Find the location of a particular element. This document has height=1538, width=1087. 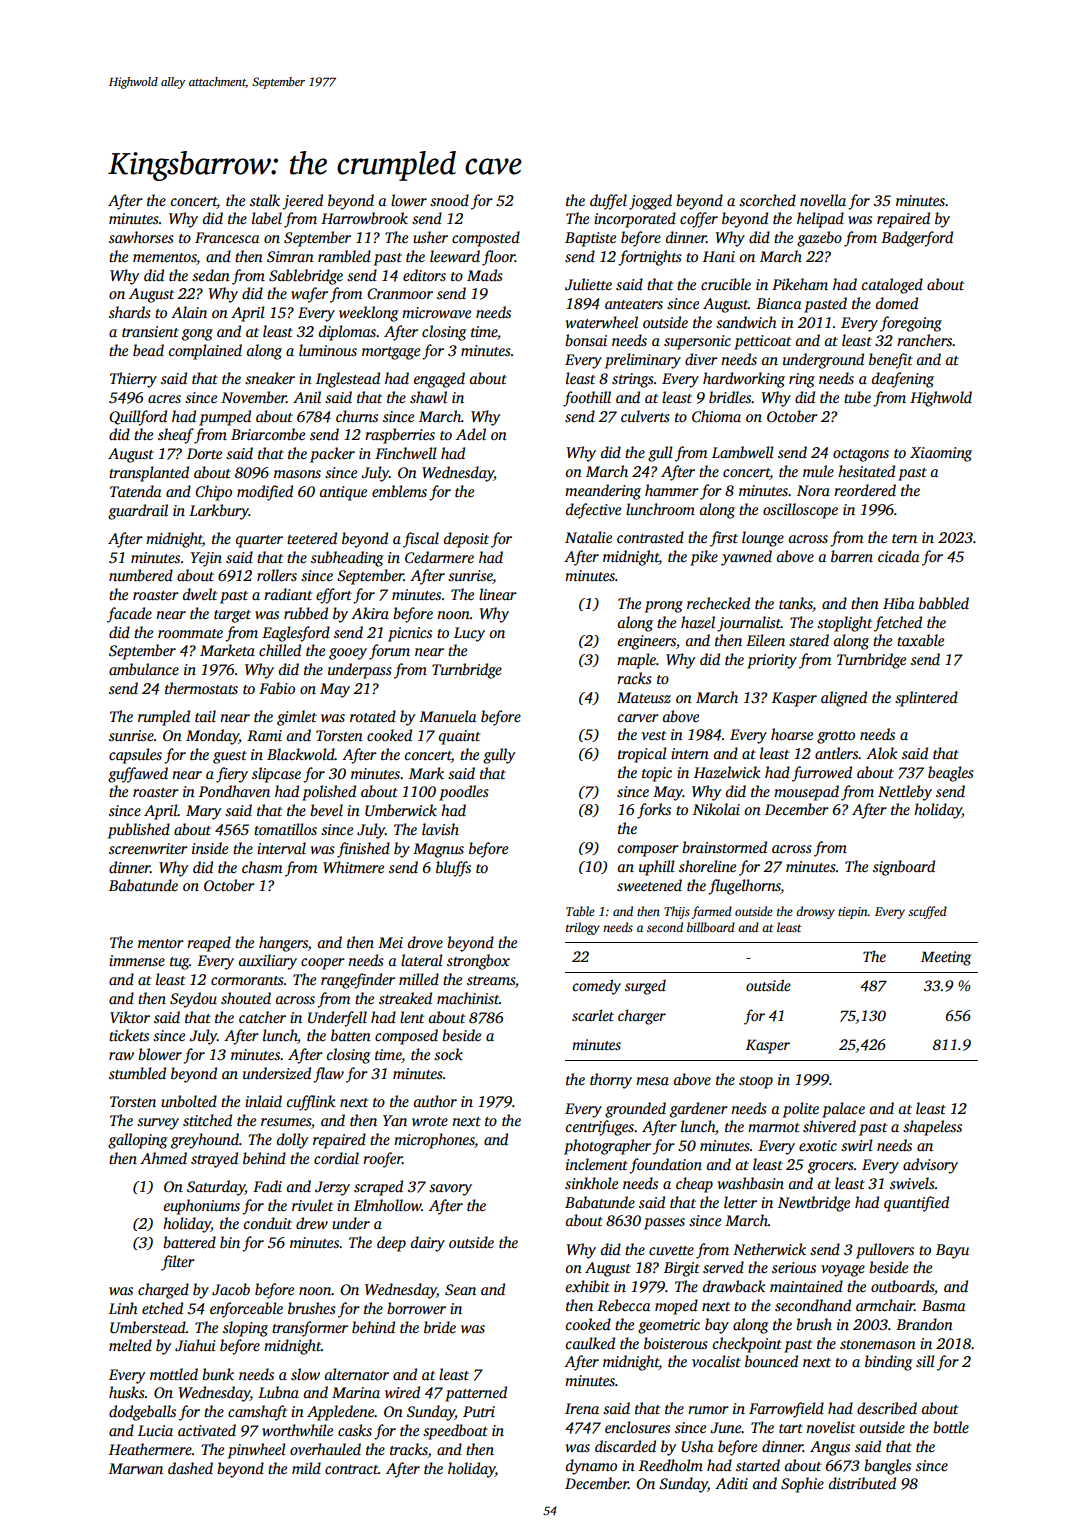

duffel is located at coordinates (608, 202).
